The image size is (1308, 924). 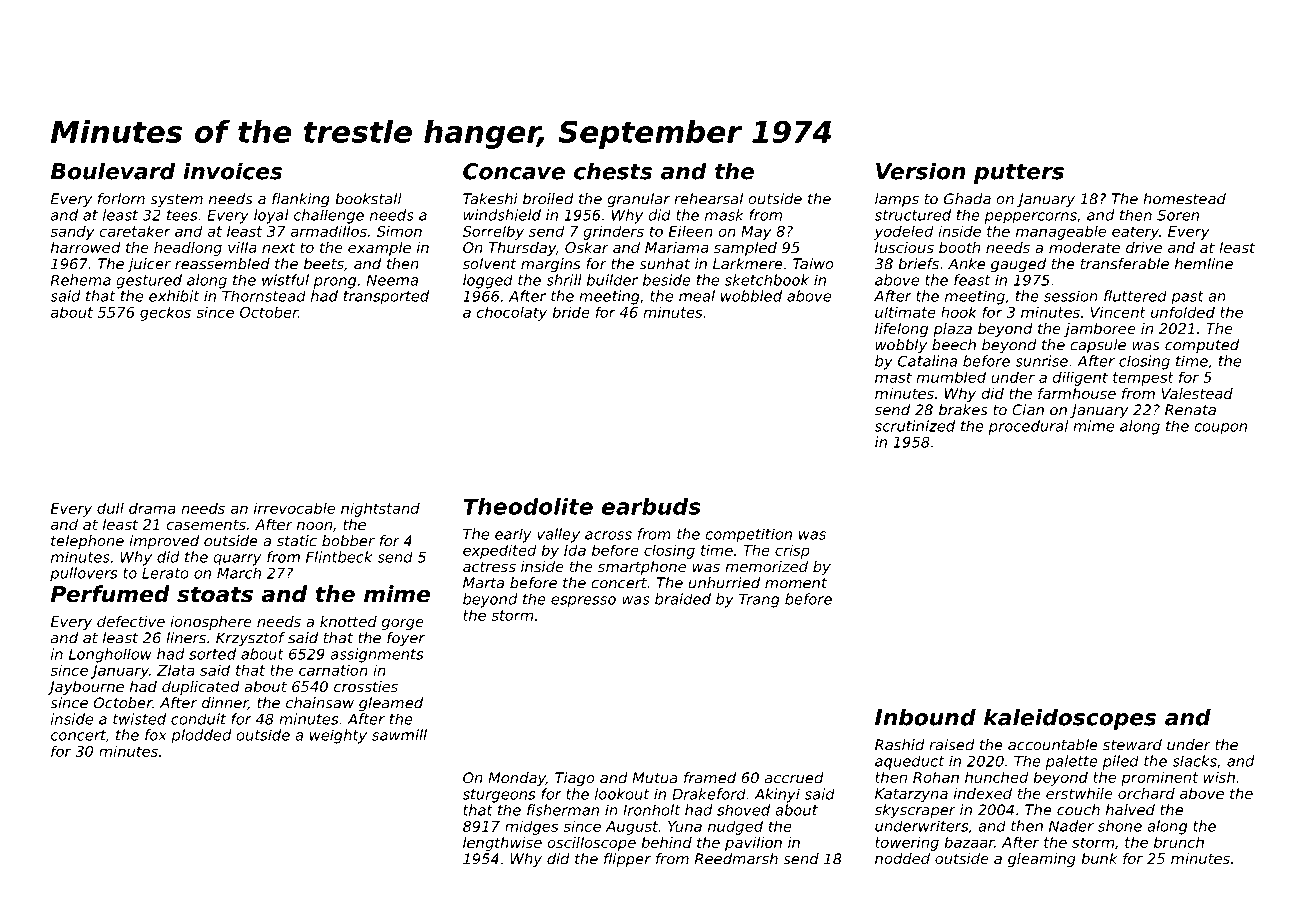 I want to click on homestead, so click(x=1184, y=199).
